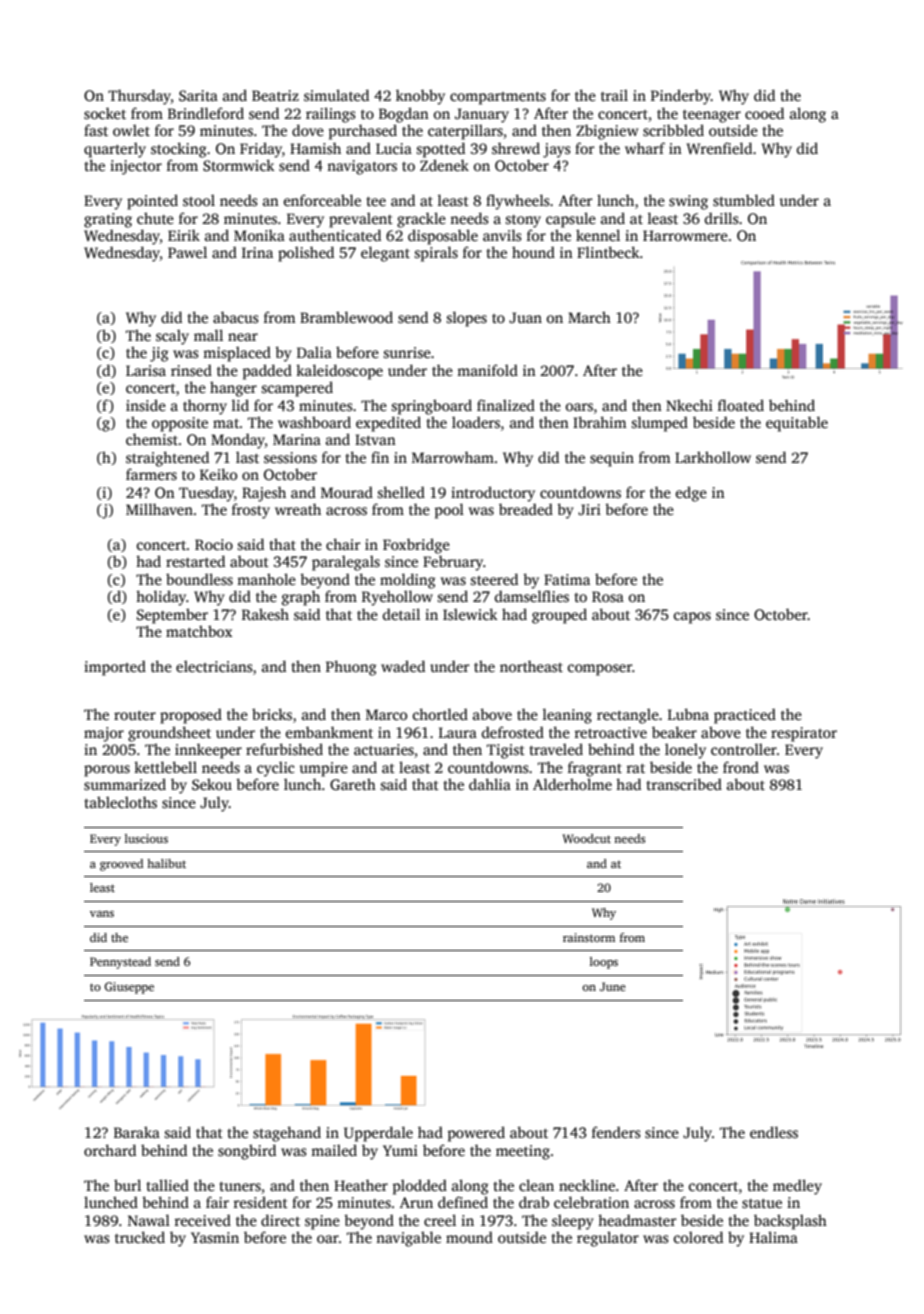  I want to click on capos, so click(692, 618).
